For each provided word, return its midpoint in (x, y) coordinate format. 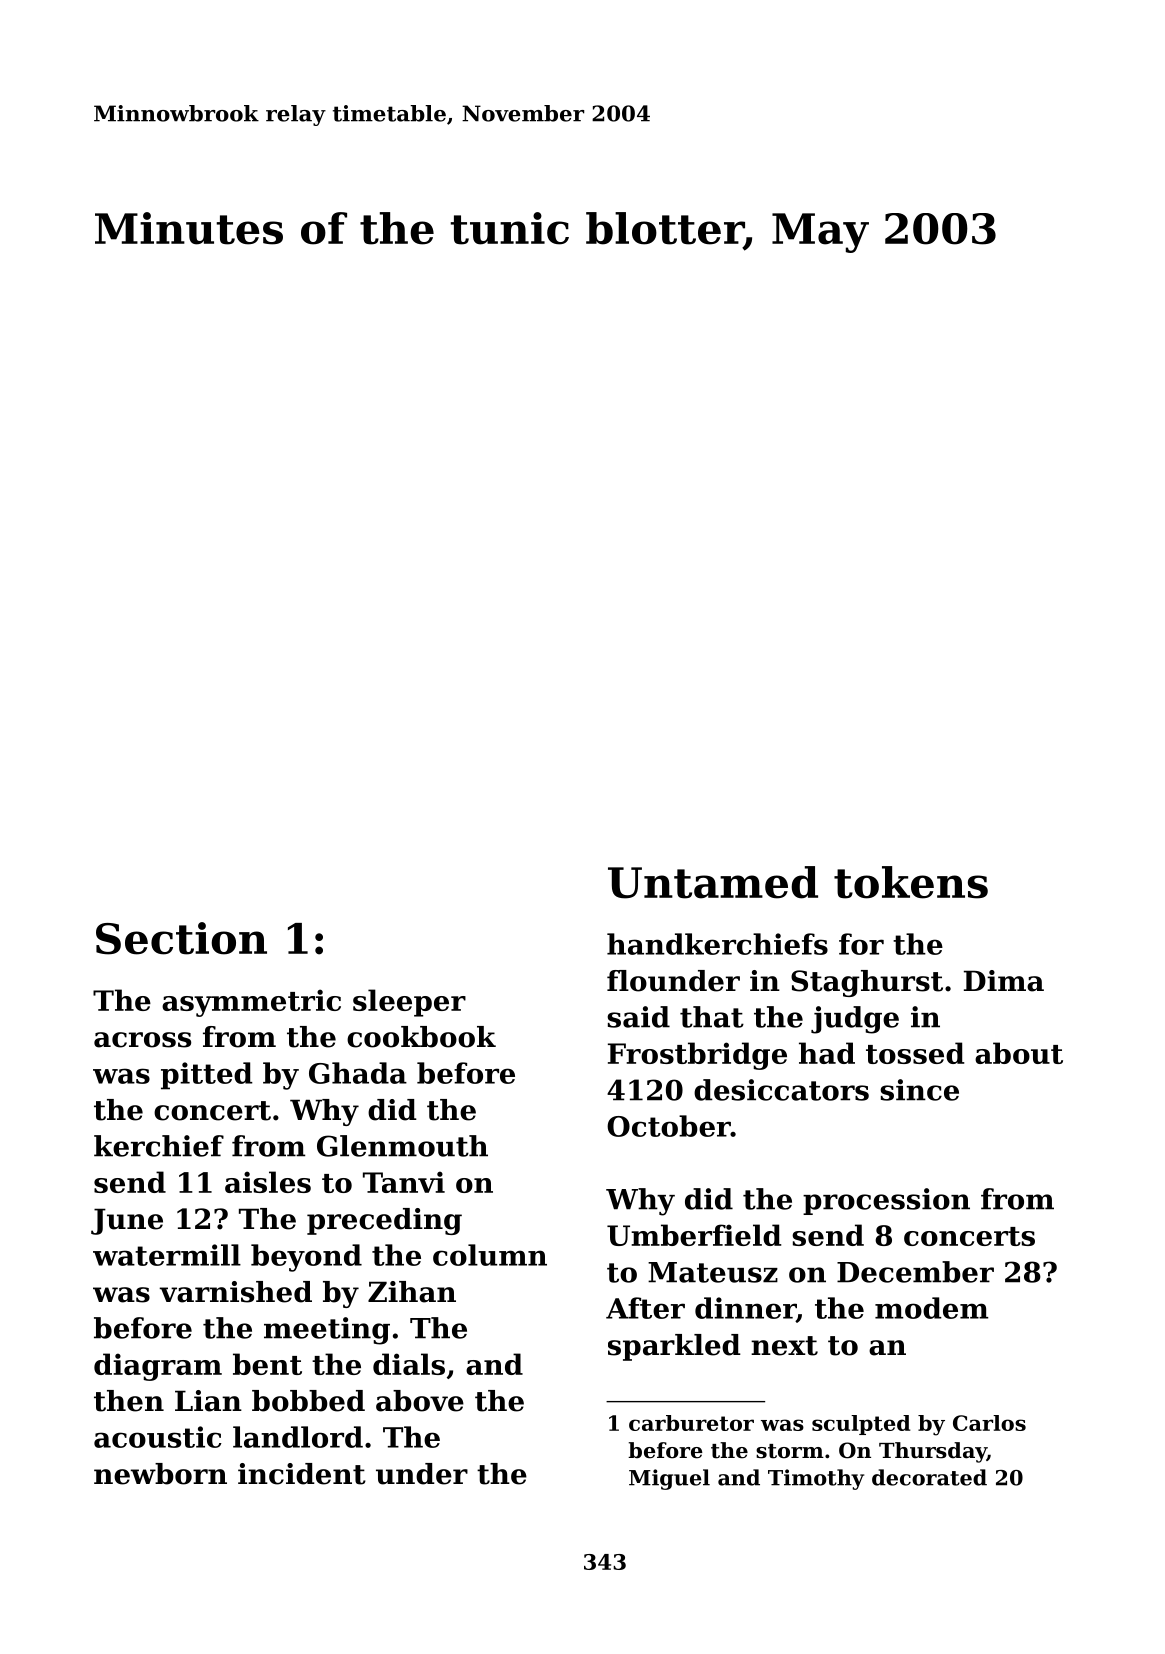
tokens (911, 882)
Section (181, 938)
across (142, 1040)
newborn (160, 1474)
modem (931, 1308)
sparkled (674, 1347)
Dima (1004, 981)
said (638, 1017)
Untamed (713, 882)
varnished (235, 1292)
